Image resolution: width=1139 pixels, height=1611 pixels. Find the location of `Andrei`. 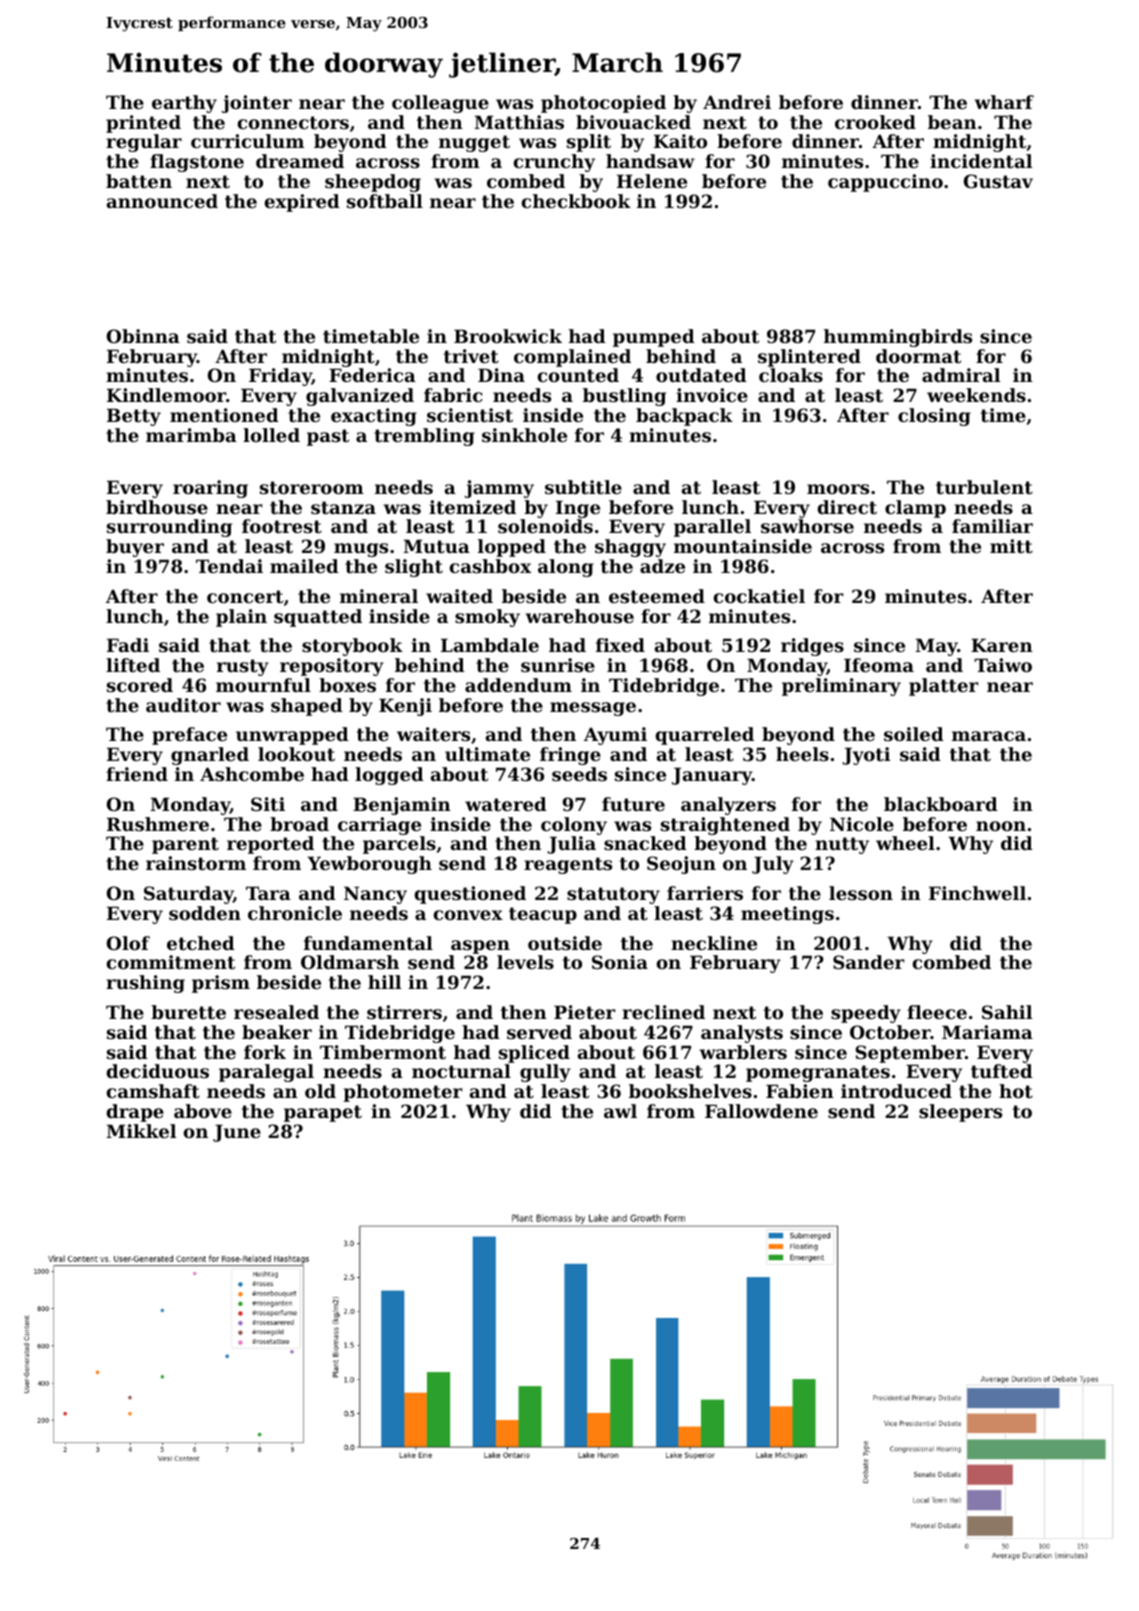

Andrei is located at coordinates (737, 102).
